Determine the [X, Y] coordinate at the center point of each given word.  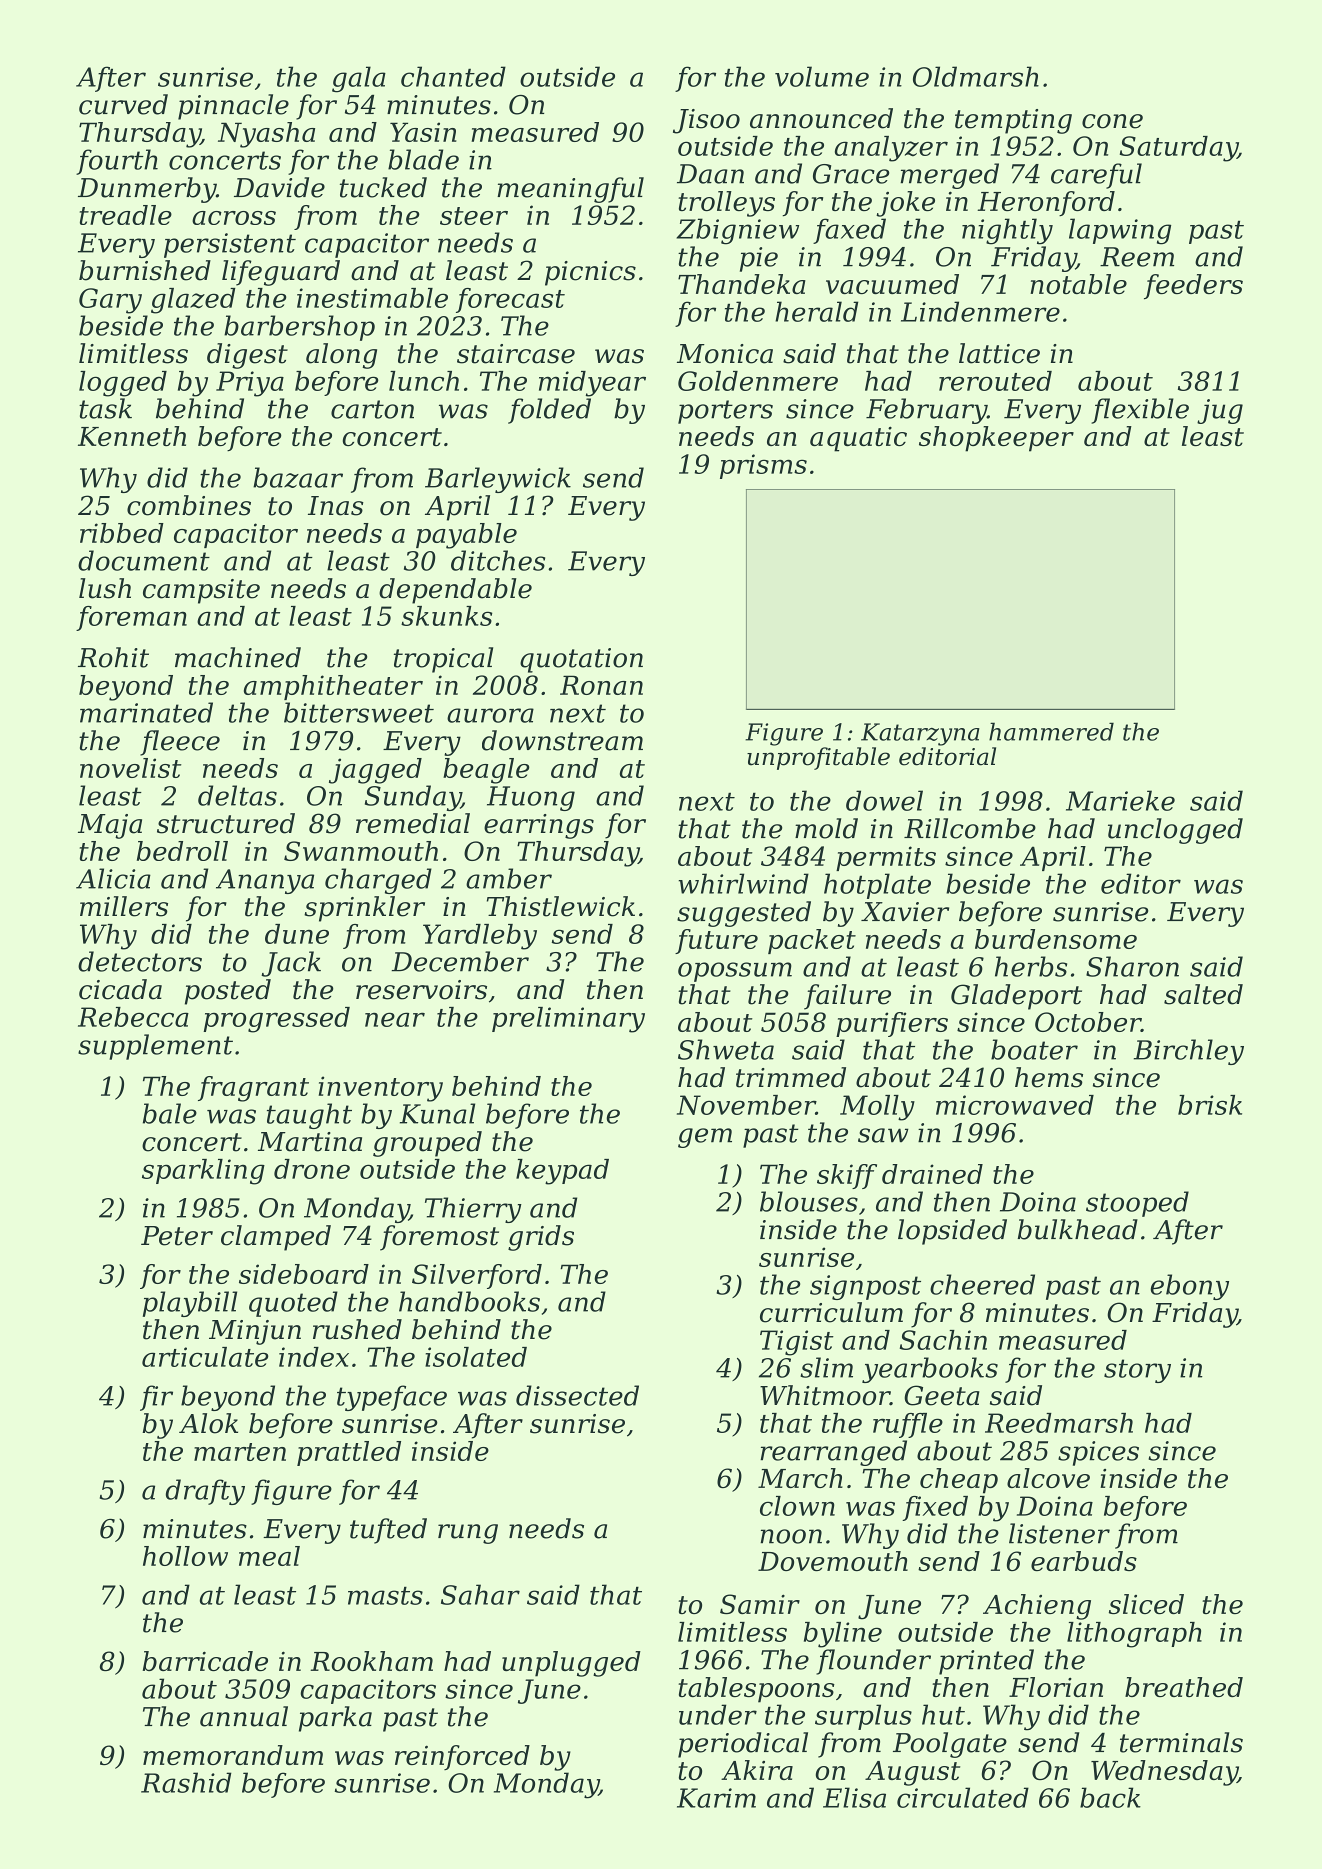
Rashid [186, 1782]
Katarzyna [920, 734]
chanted [453, 76]
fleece [180, 743]
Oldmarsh [976, 76]
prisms [763, 466]
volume [822, 76]
